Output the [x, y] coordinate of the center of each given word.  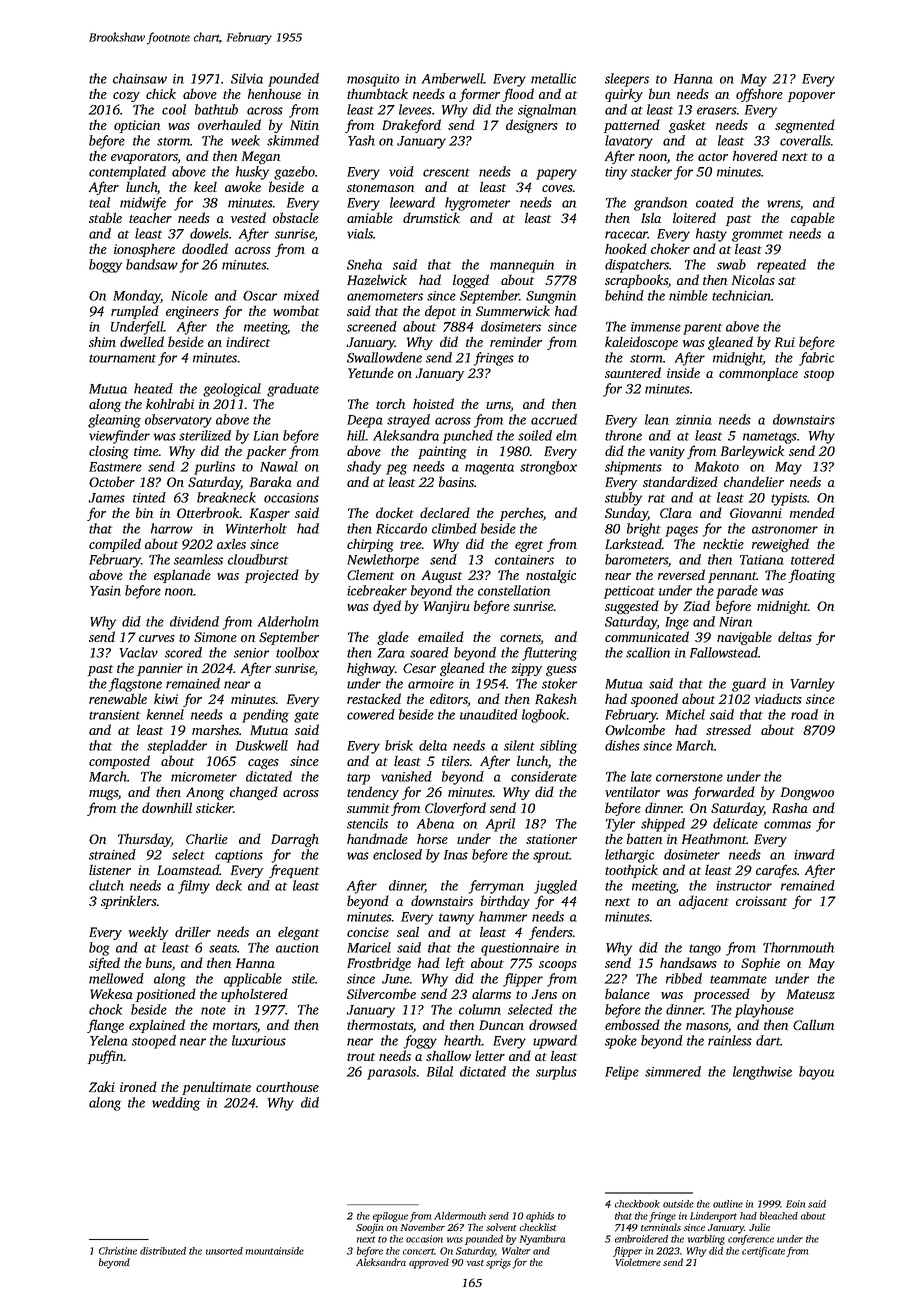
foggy [420, 1042]
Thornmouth [798, 947]
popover [811, 97]
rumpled [135, 312]
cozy [126, 97]
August [442, 576]
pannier [160, 669]
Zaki [102, 1086]
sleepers [627, 80]
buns [159, 964]
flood [518, 95]
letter [490, 1056]
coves [557, 188]
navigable [744, 638]
